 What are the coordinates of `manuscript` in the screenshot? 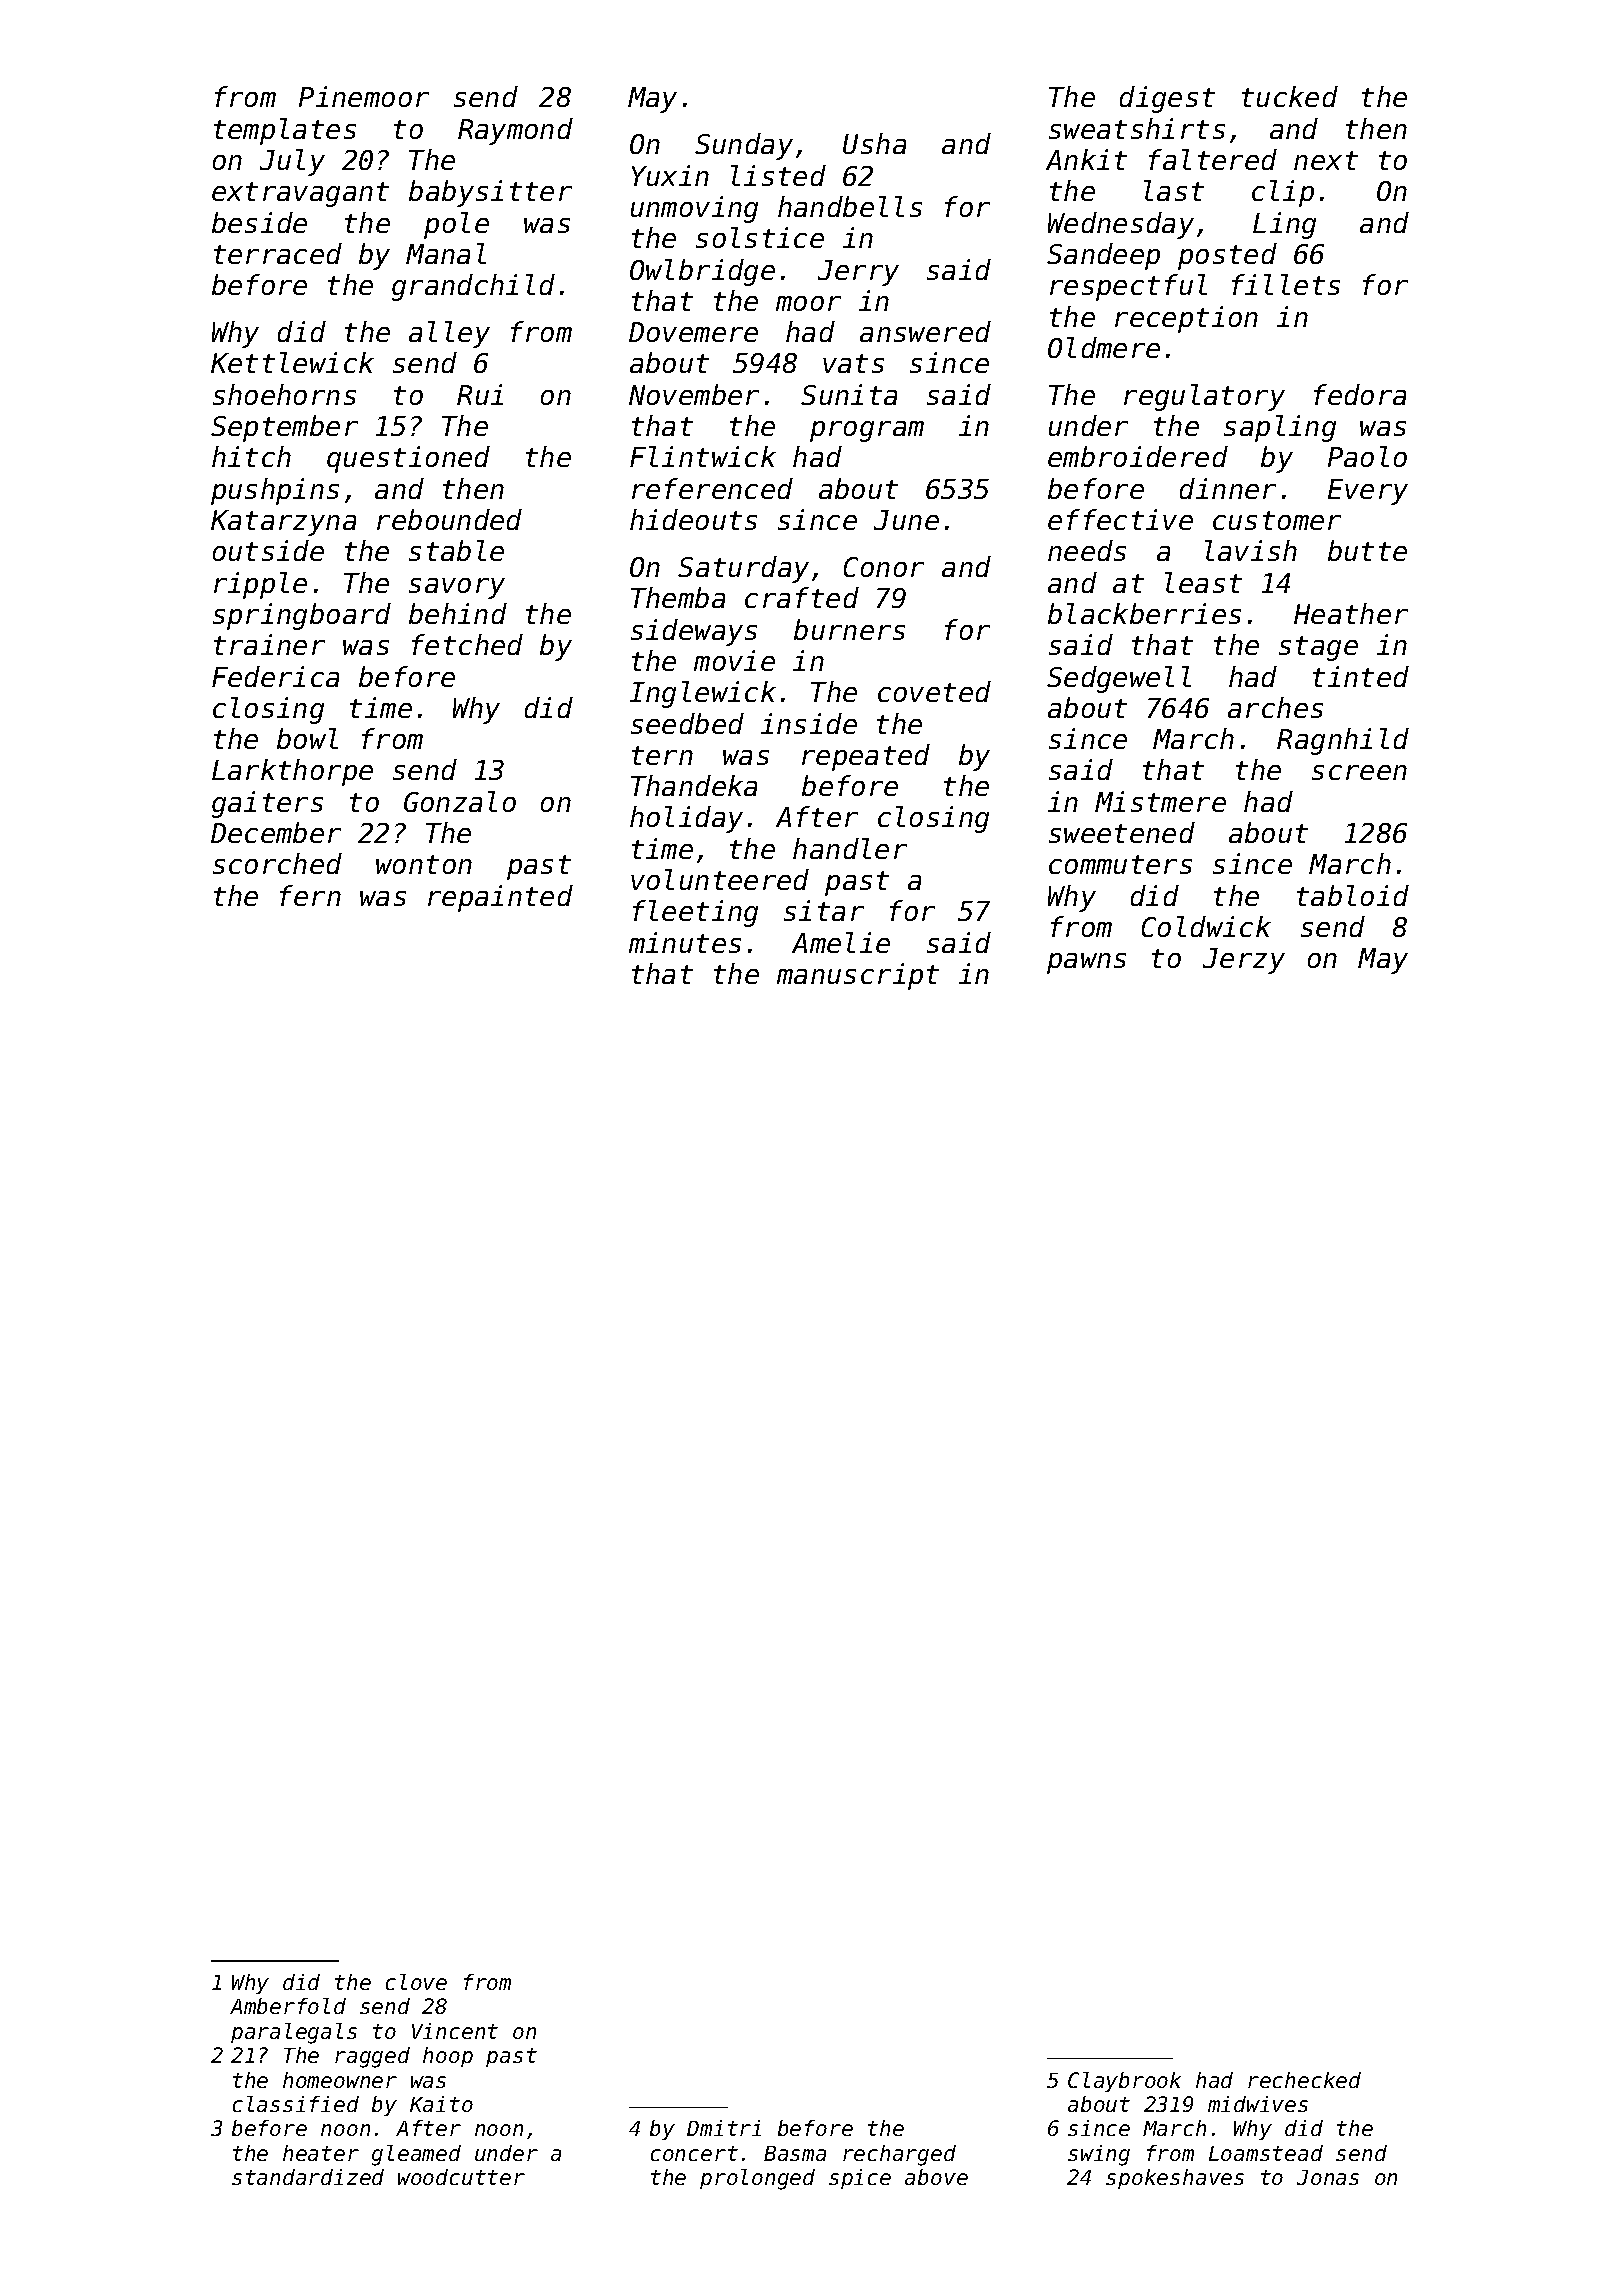 It's located at (858, 976).
